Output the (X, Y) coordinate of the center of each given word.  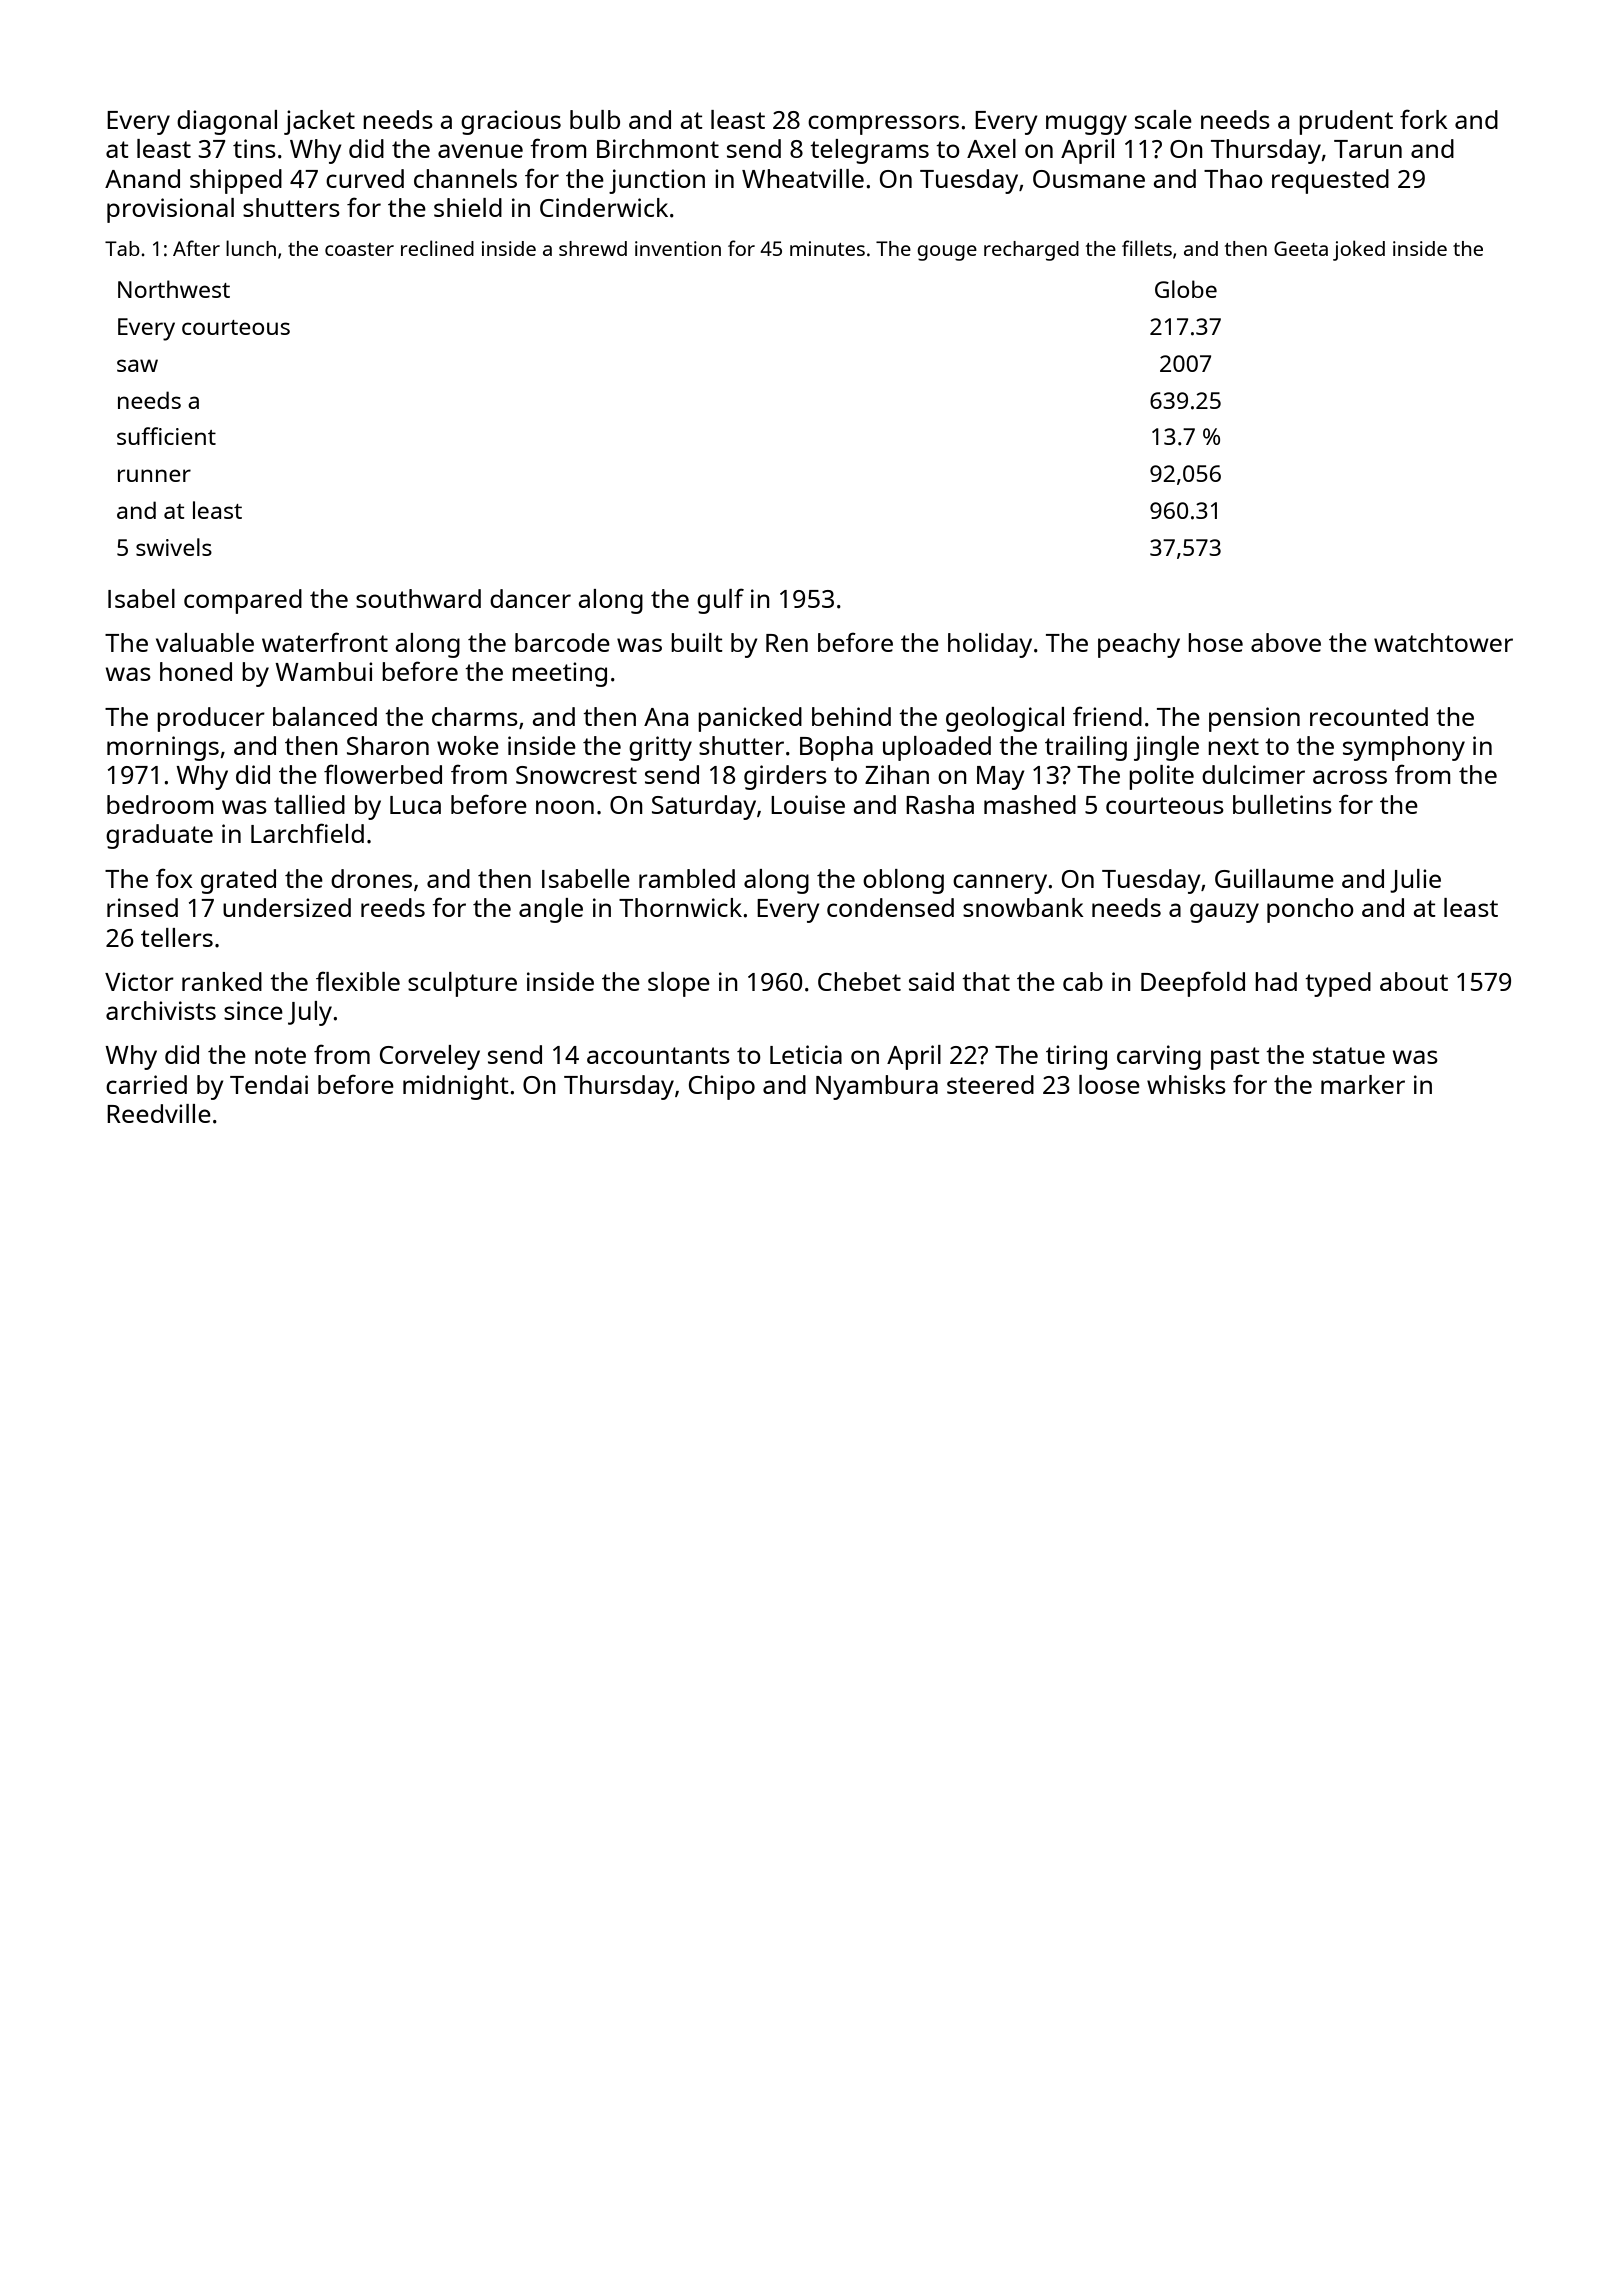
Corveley (430, 1057)
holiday (990, 645)
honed (196, 671)
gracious (511, 122)
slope (679, 984)
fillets (1147, 248)
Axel (991, 148)
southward (418, 598)
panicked (750, 719)
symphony (1404, 748)
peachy (1139, 645)
